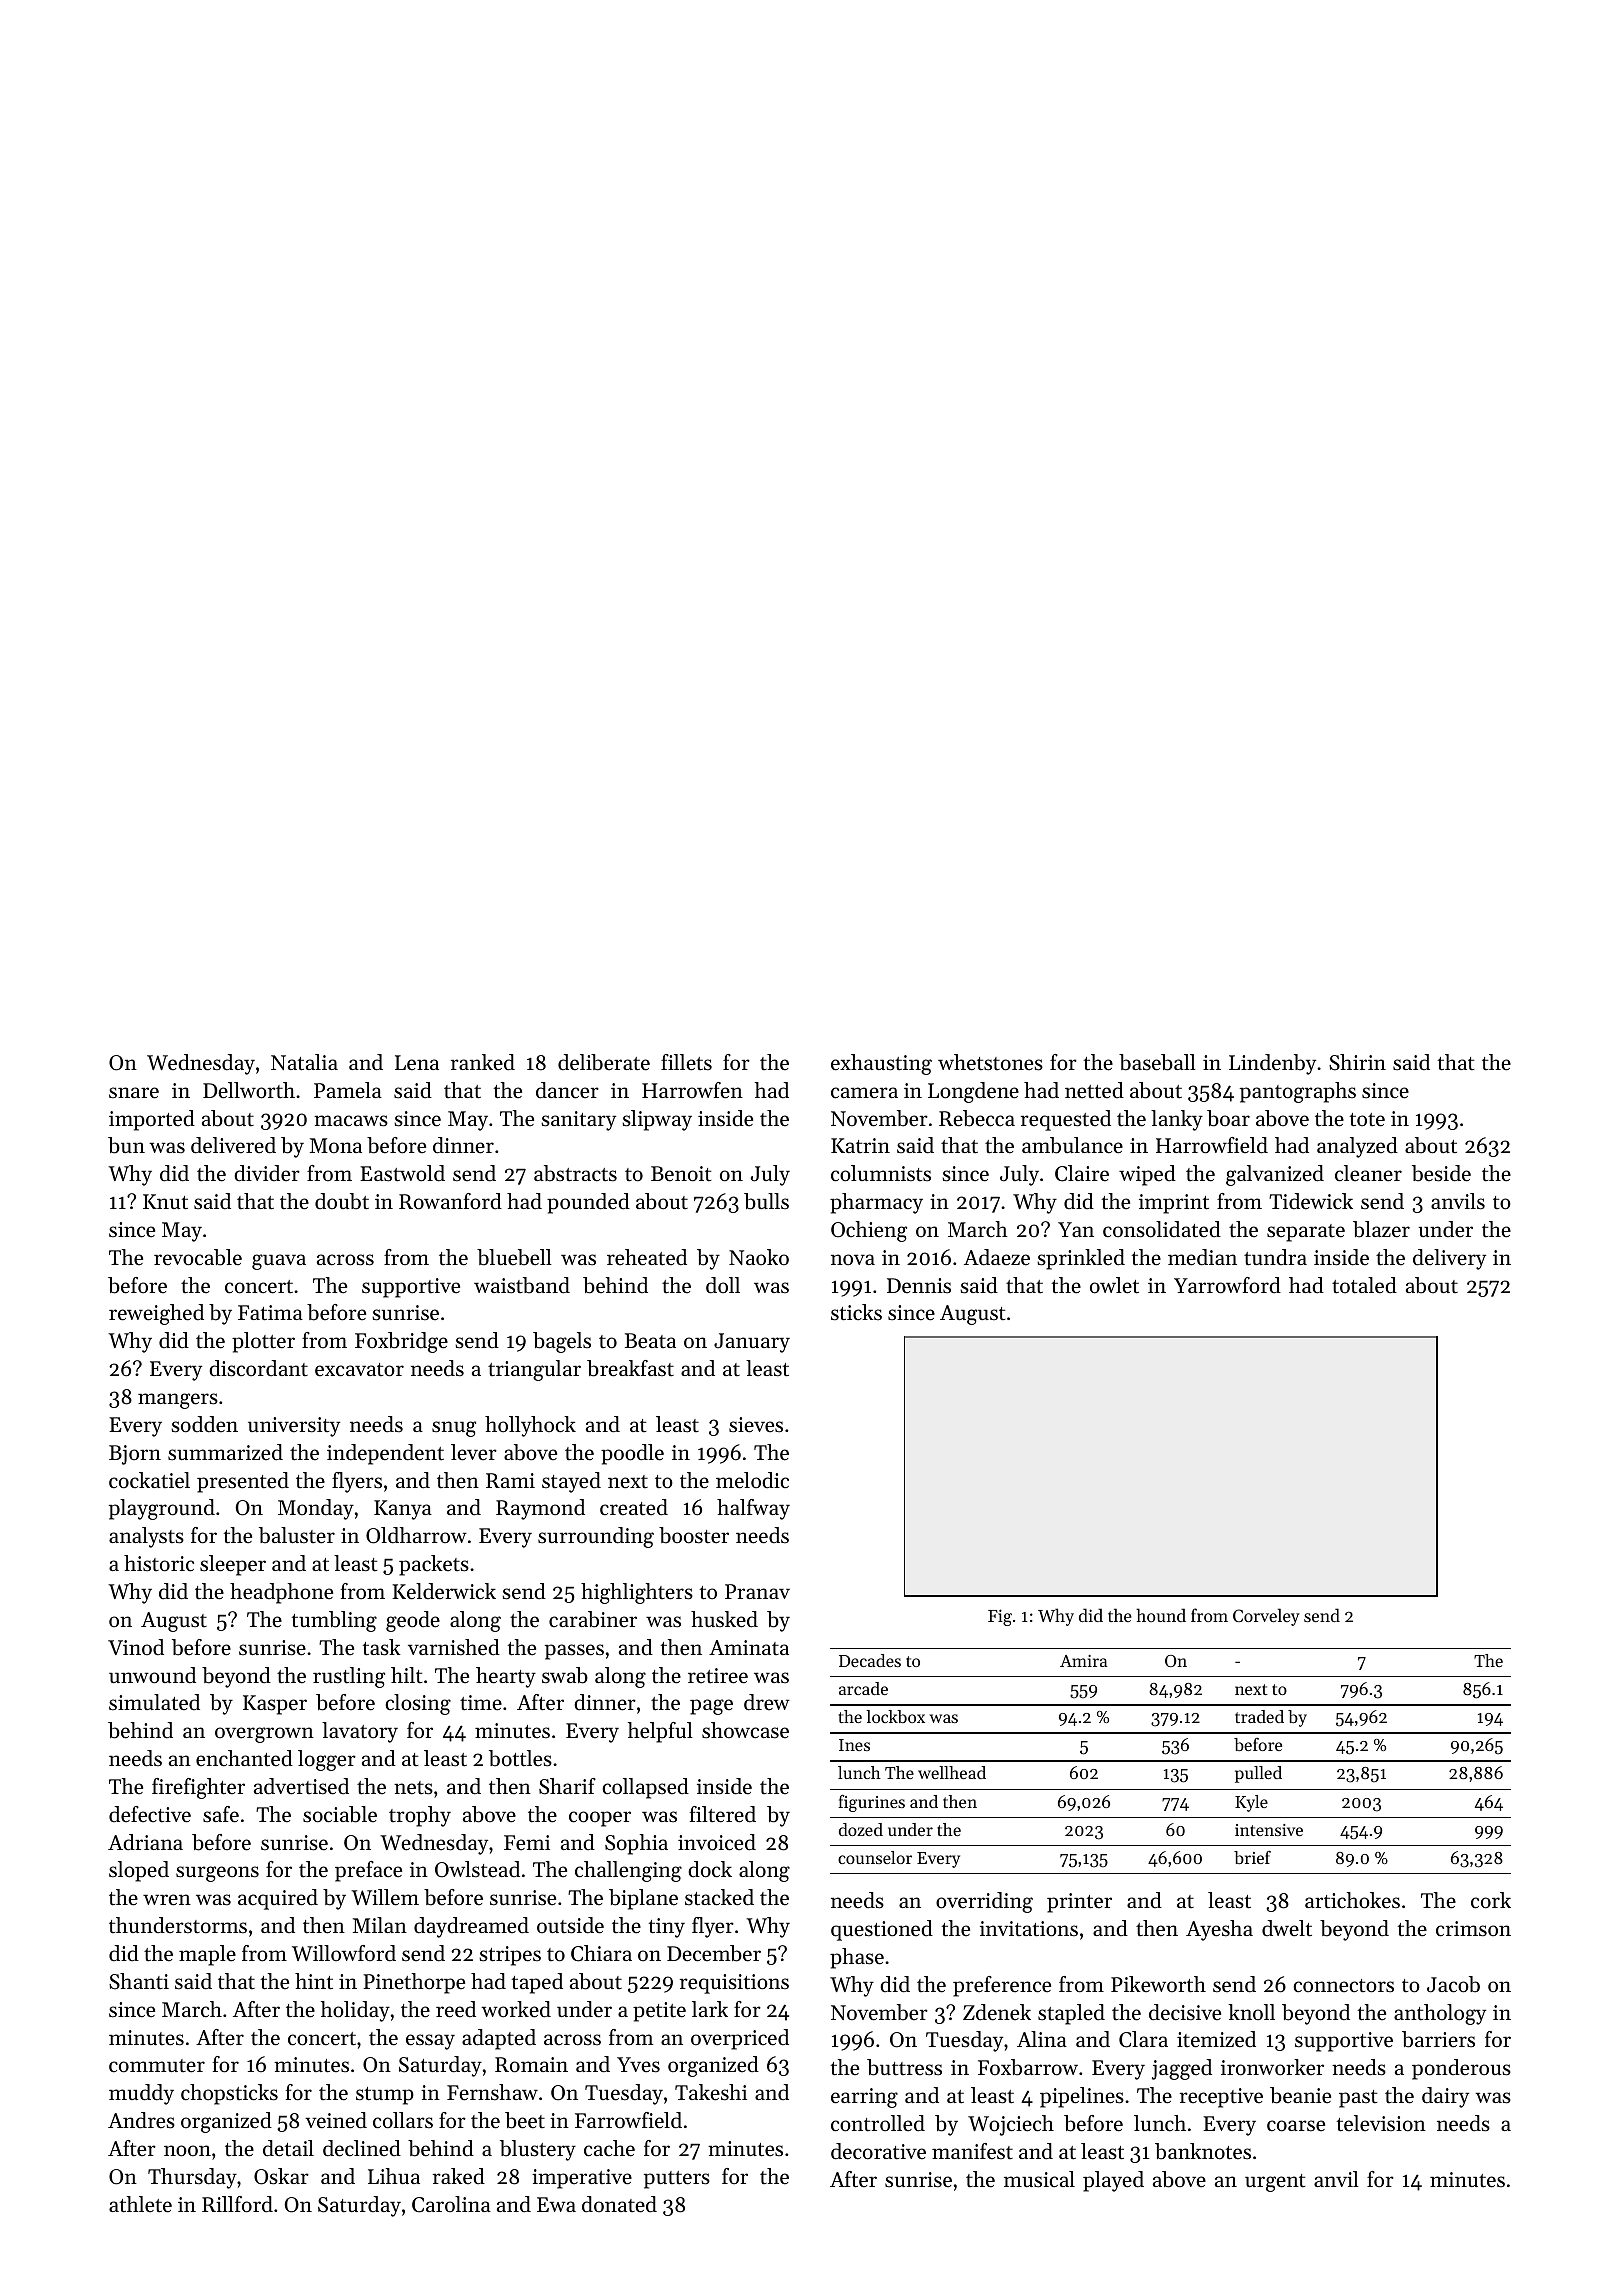 The height and width of the screenshot is (2292, 1620). Describe the element at coordinates (1266, 1617) in the screenshot. I see `Corveley` at that location.
